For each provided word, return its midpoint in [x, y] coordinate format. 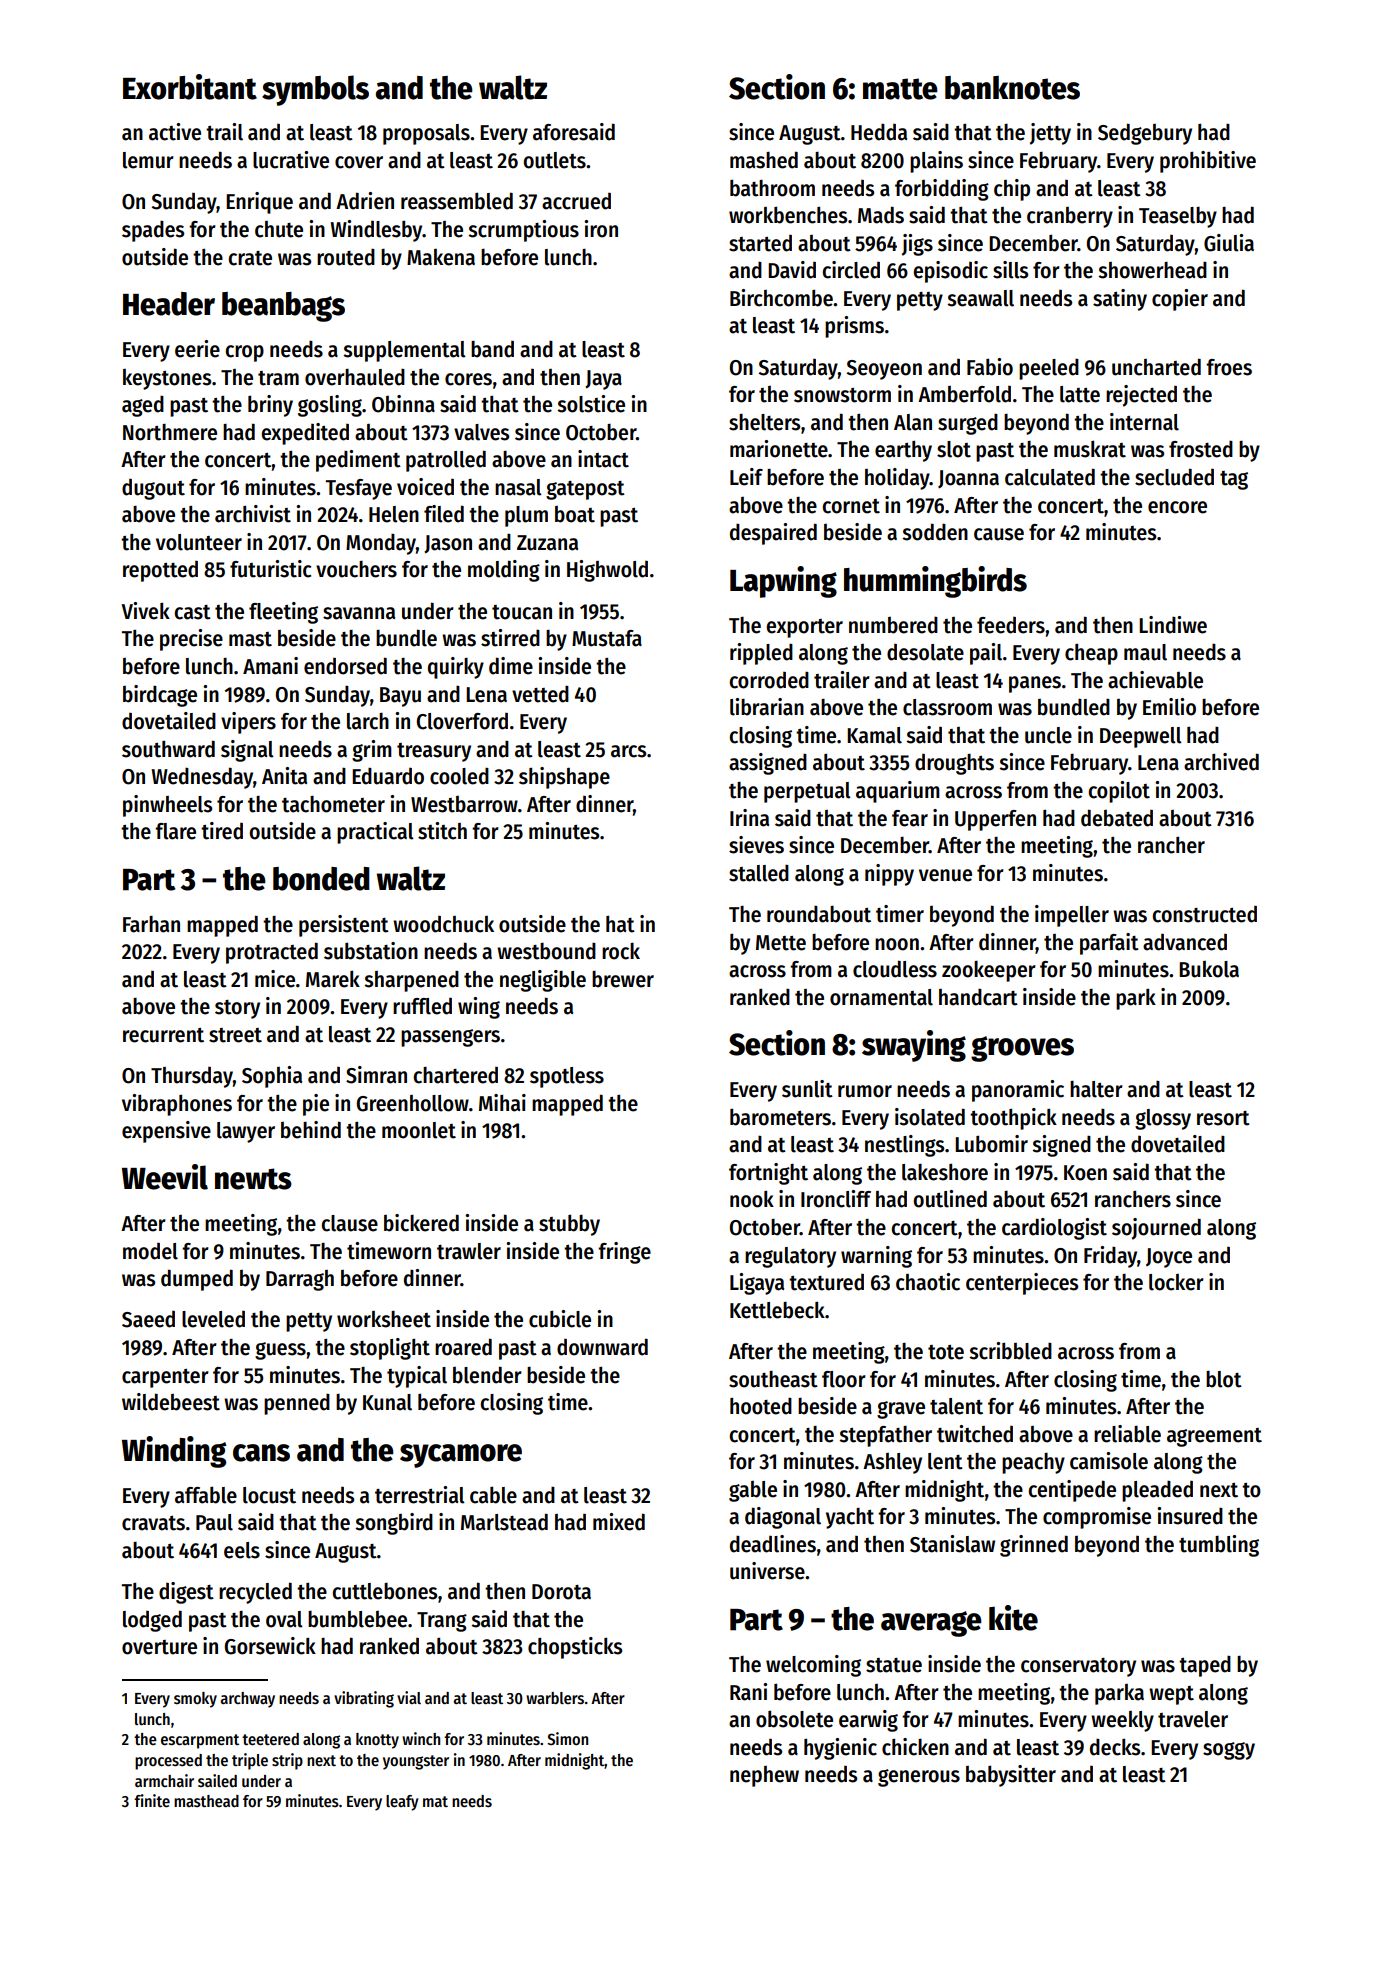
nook [752, 1199]
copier [1180, 300]
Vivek [145, 611]
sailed [217, 1780]
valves [481, 432]
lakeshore [945, 1172]
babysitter [1011, 1776]
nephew [764, 1776]
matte [900, 89]
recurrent [163, 1035]
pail [986, 654]
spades [153, 231]
